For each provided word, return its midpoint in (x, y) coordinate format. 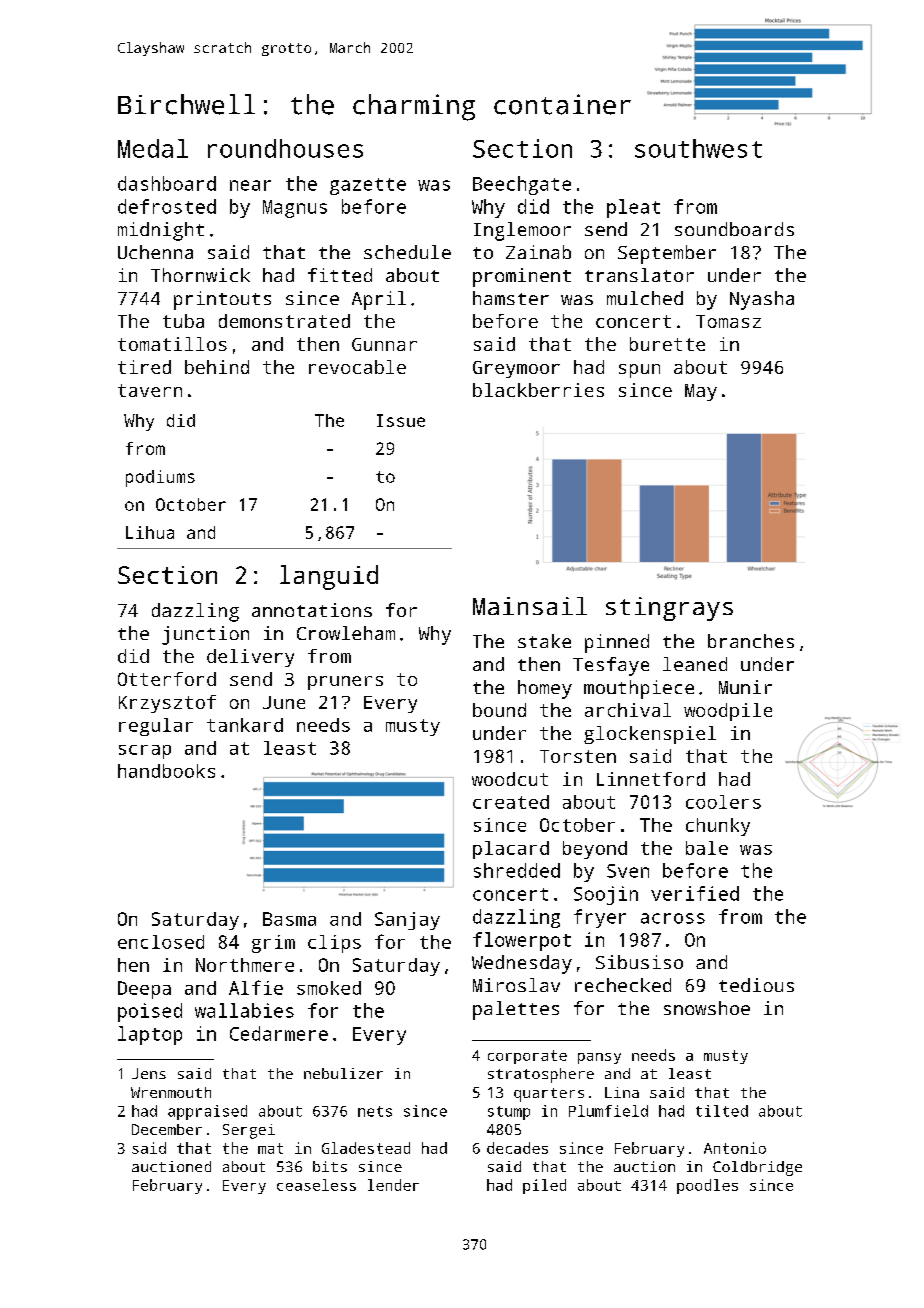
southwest (698, 148)
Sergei (249, 1131)
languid (329, 577)
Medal (153, 148)
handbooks (166, 771)
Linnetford (651, 779)
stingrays (669, 609)
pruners (345, 683)
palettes (516, 1010)
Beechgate (522, 185)
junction (205, 635)
